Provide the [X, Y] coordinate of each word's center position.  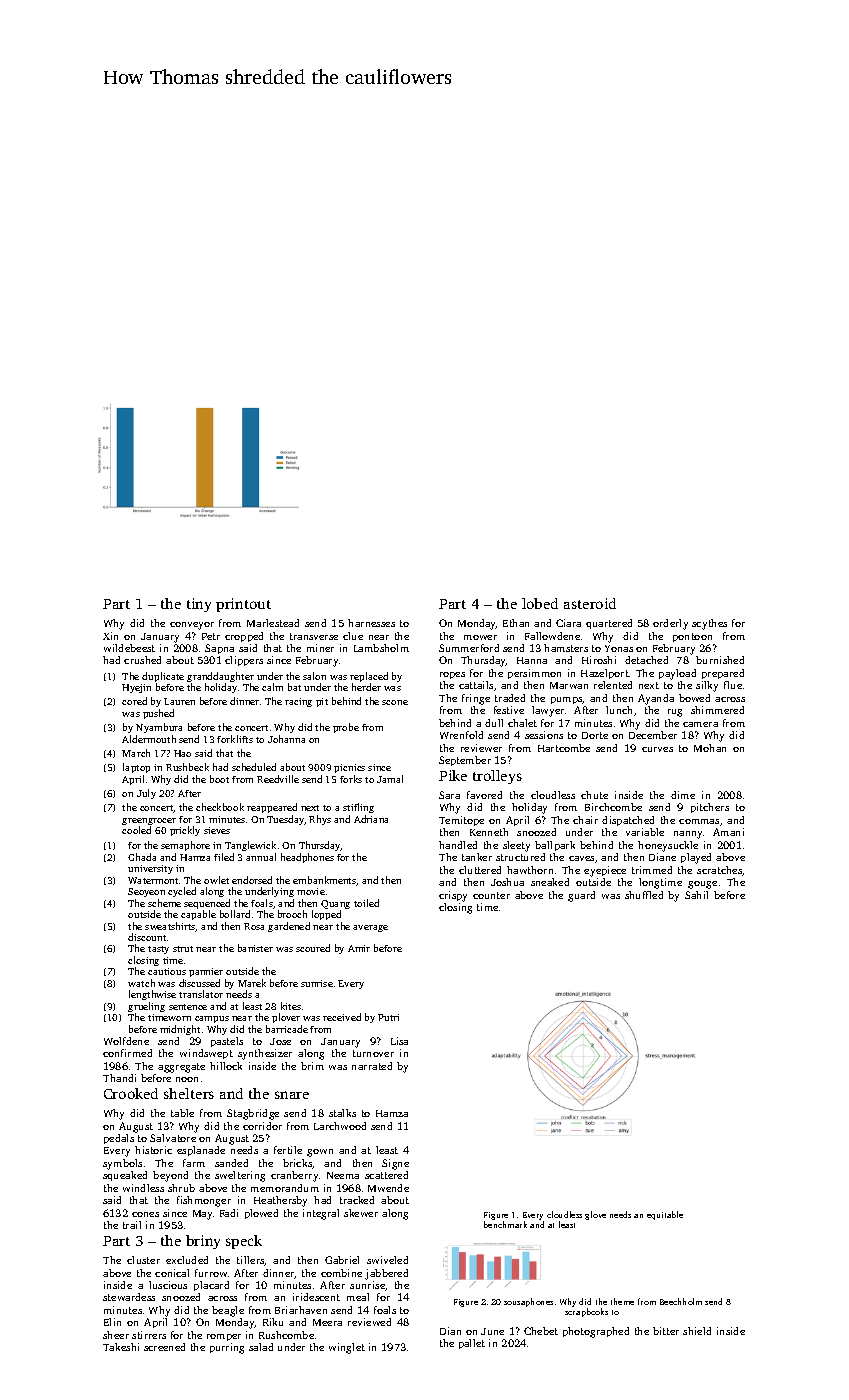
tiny [199, 605]
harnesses [371, 623]
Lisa [399, 1041]
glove [595, 1215]
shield [697, 1331]
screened [164, 1347]
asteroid [590, 603]
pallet [472, 1344]
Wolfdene [126, 1041]
